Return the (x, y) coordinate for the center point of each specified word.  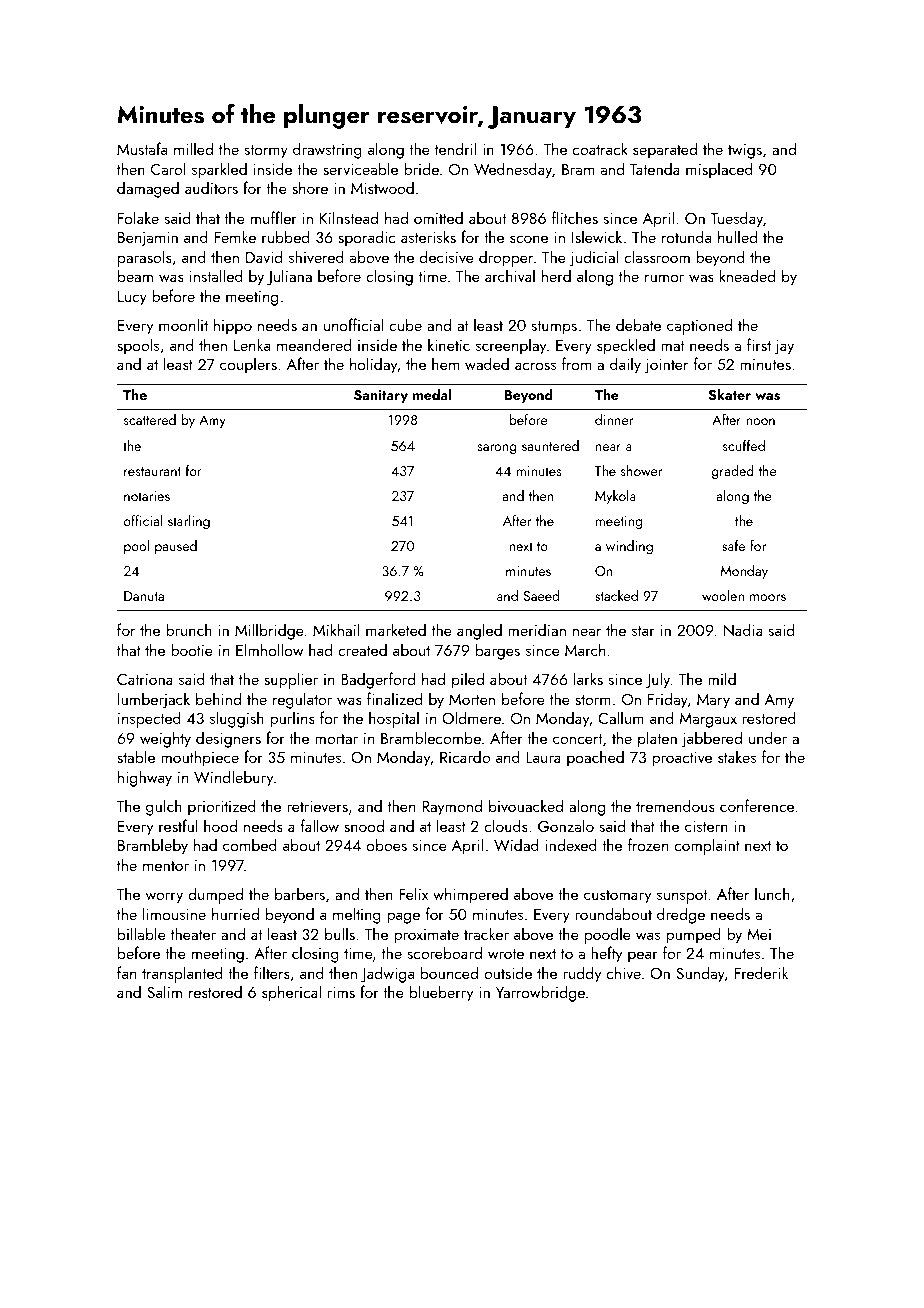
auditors (211, 187)
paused (176, 547)
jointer (666, 366)
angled (479, 631)
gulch (164, 807)
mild (722, 678)
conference (757, 805)
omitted (438, 217)
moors (768, 597)
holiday (374, 365)
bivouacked (526, 805)
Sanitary (381, 396)
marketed (396, 629)
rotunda (686, 236)
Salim (164, 991)
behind (218, 698)
